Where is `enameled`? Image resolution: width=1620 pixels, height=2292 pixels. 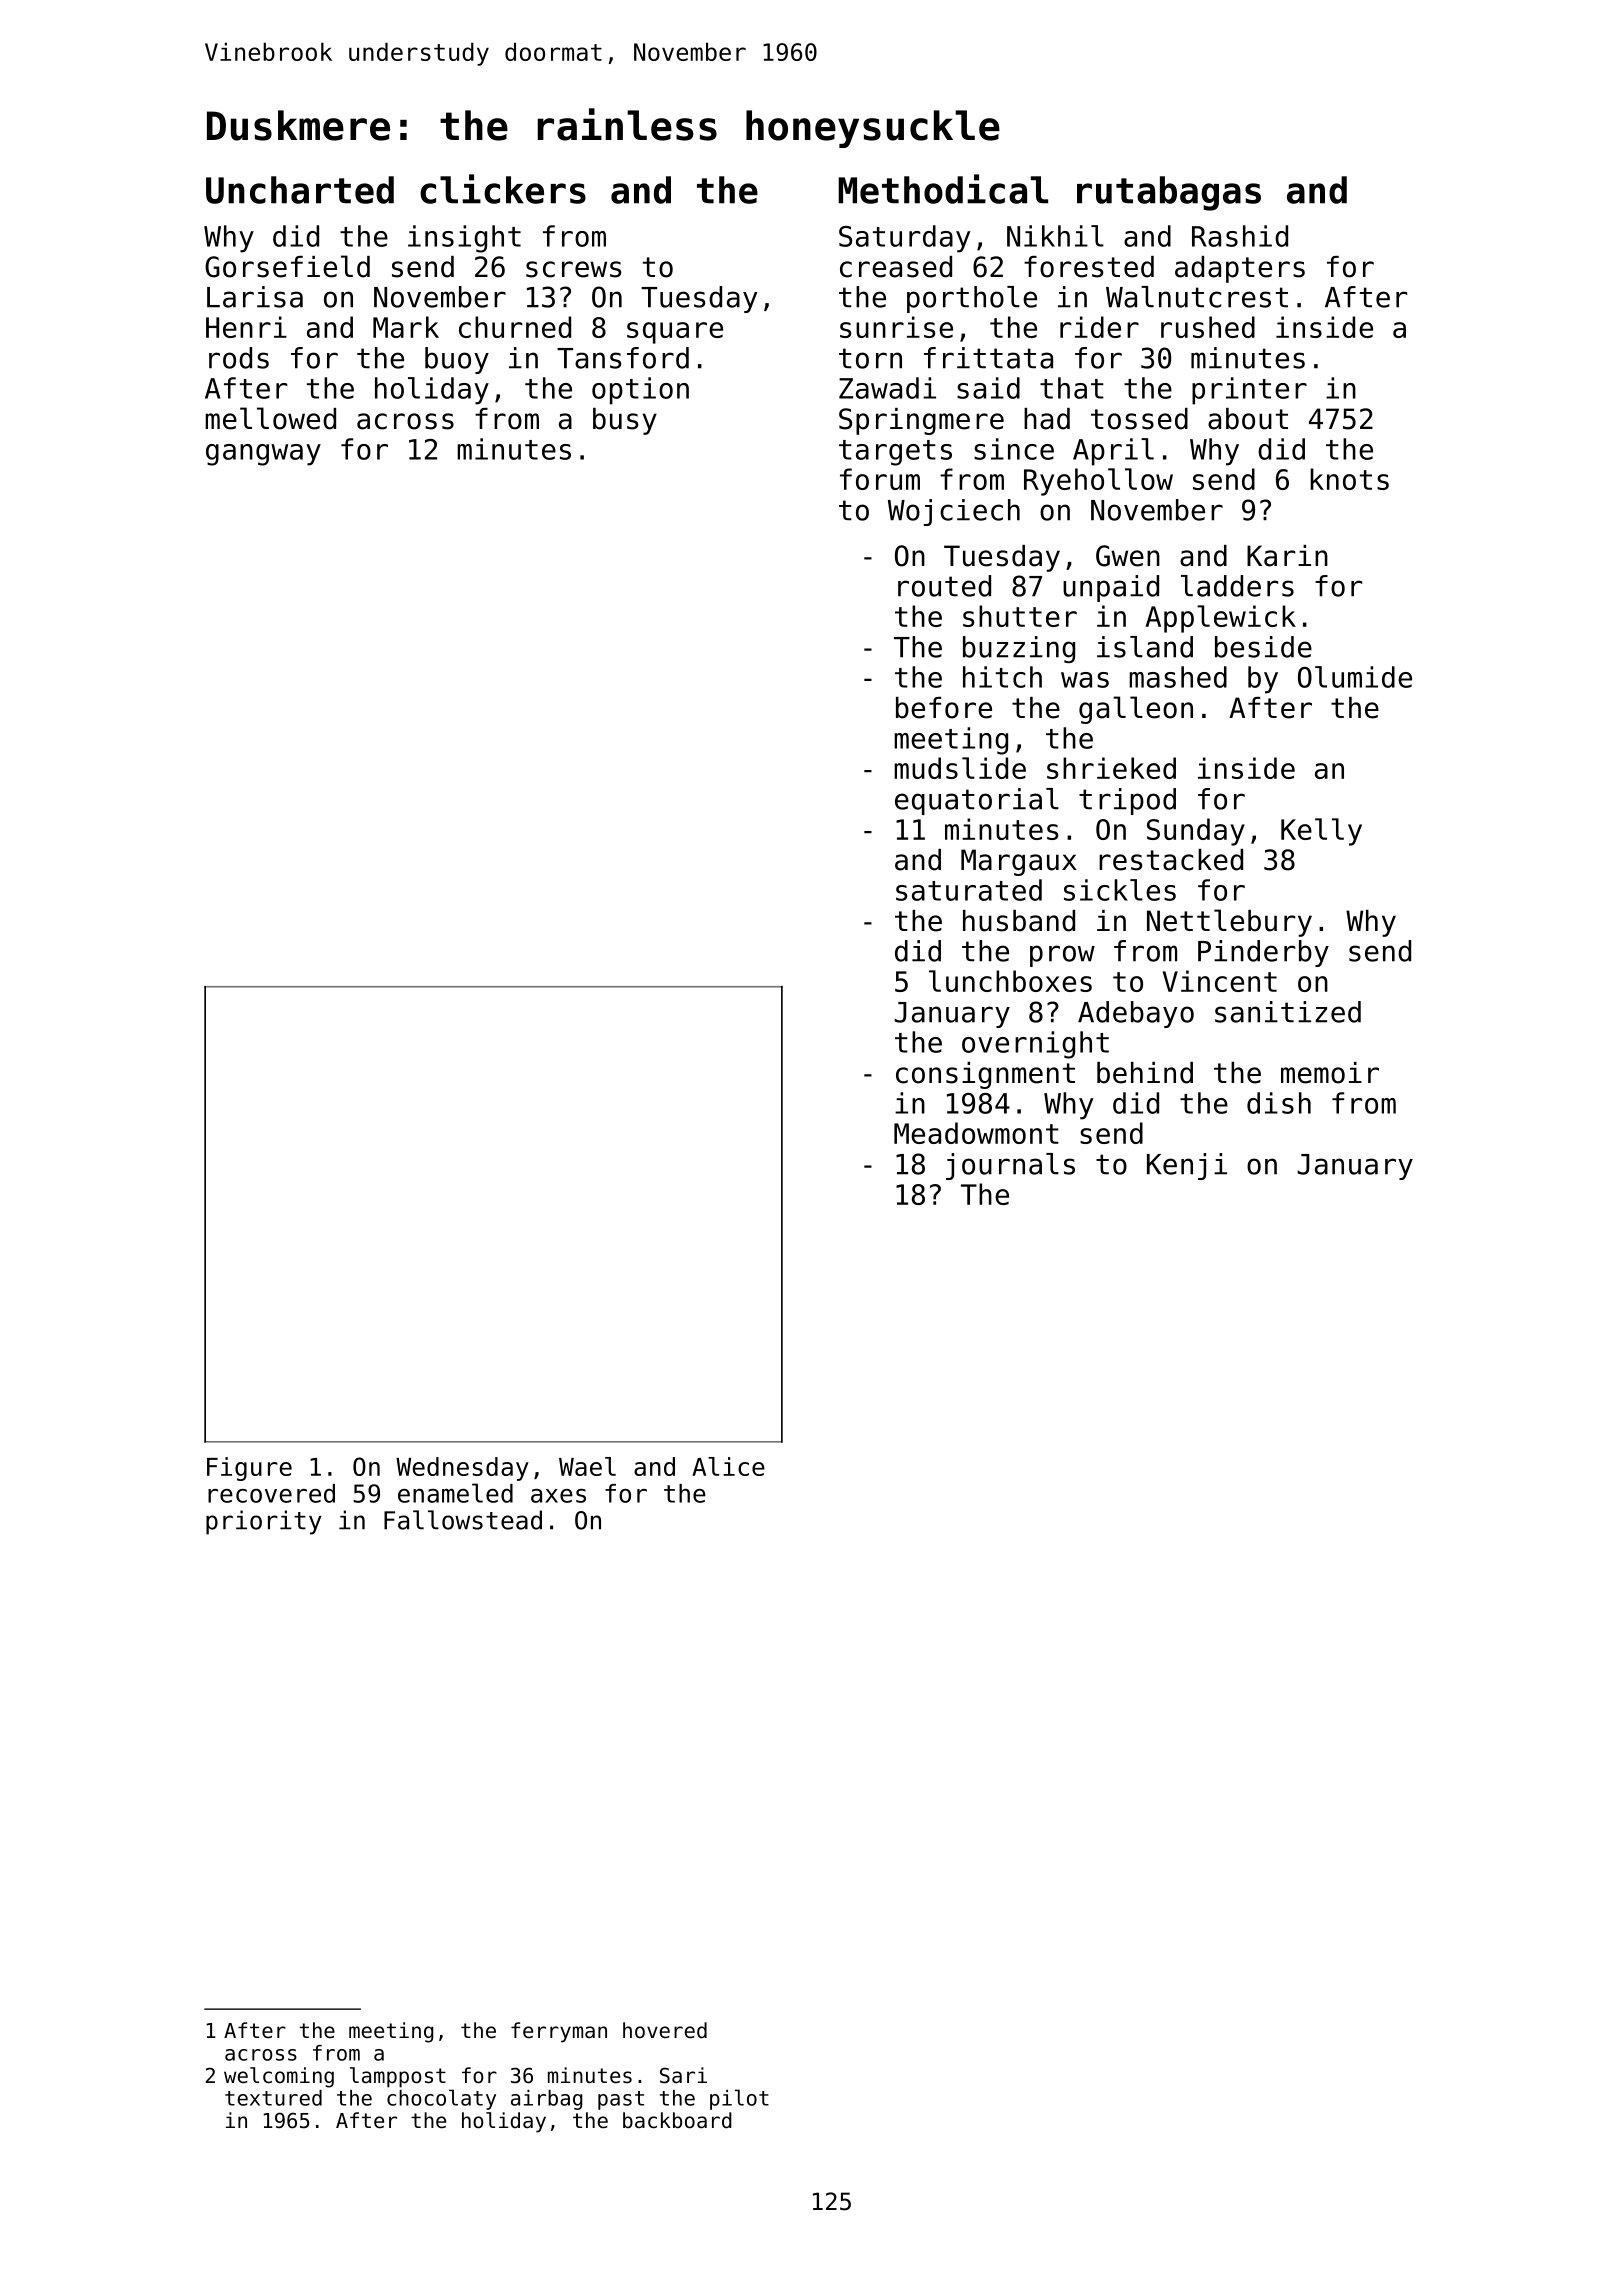
enameled is located at coordinates (455, 1493).
